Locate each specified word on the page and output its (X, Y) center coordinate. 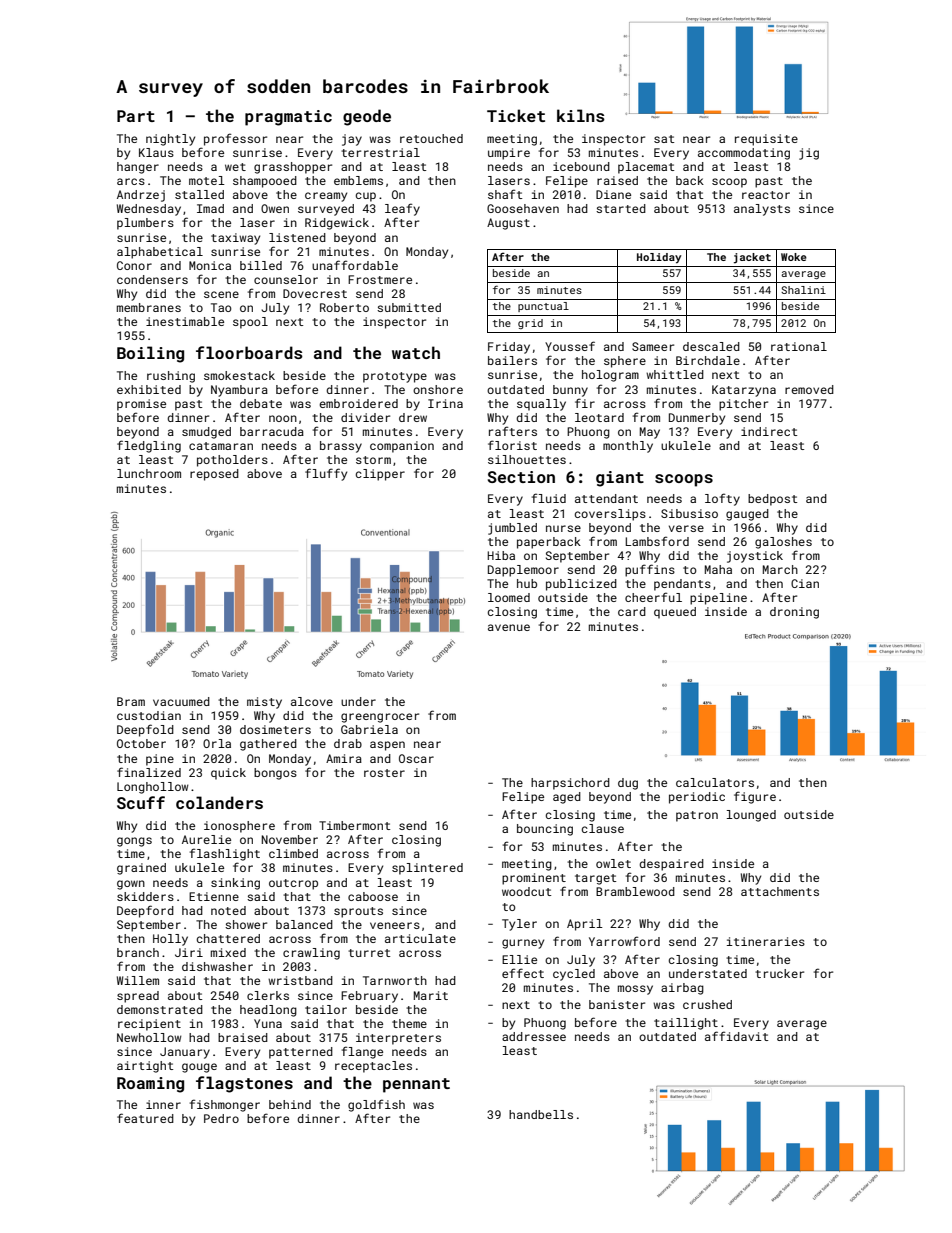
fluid (549, 498)
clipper (380, 475)
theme (409, 1023)
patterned (301, 1053)
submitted (409, 307)
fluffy (326, 474)
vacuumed (181, 701)
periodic (697, 798)
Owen (275, 208)
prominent (534, 879)
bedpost (772, 500)
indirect (769, 431)
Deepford (145, 911)
